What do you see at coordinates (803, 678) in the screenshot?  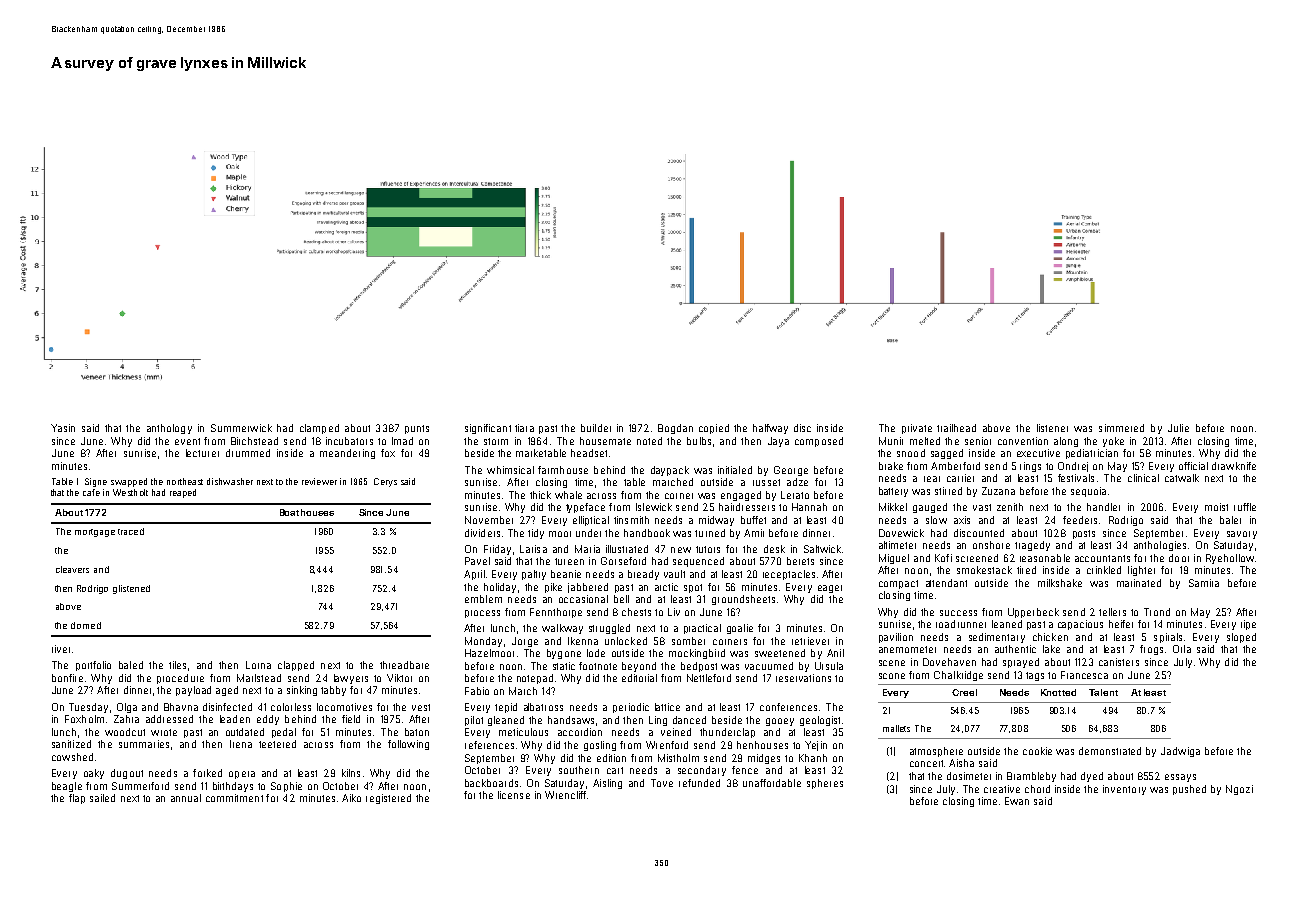 I see `reservations` at bounding box center [803, 678].
